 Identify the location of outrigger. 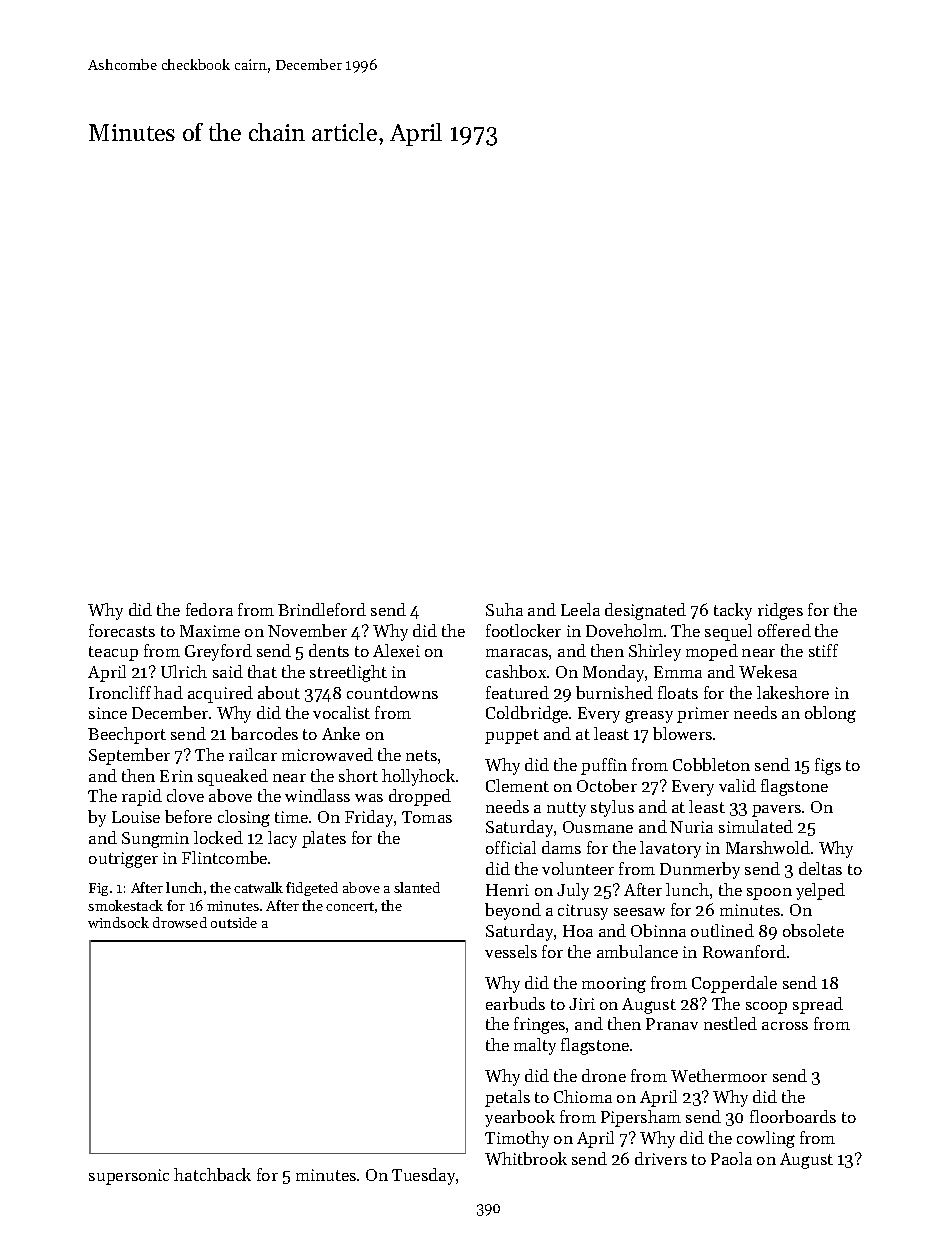
(123, 860).
